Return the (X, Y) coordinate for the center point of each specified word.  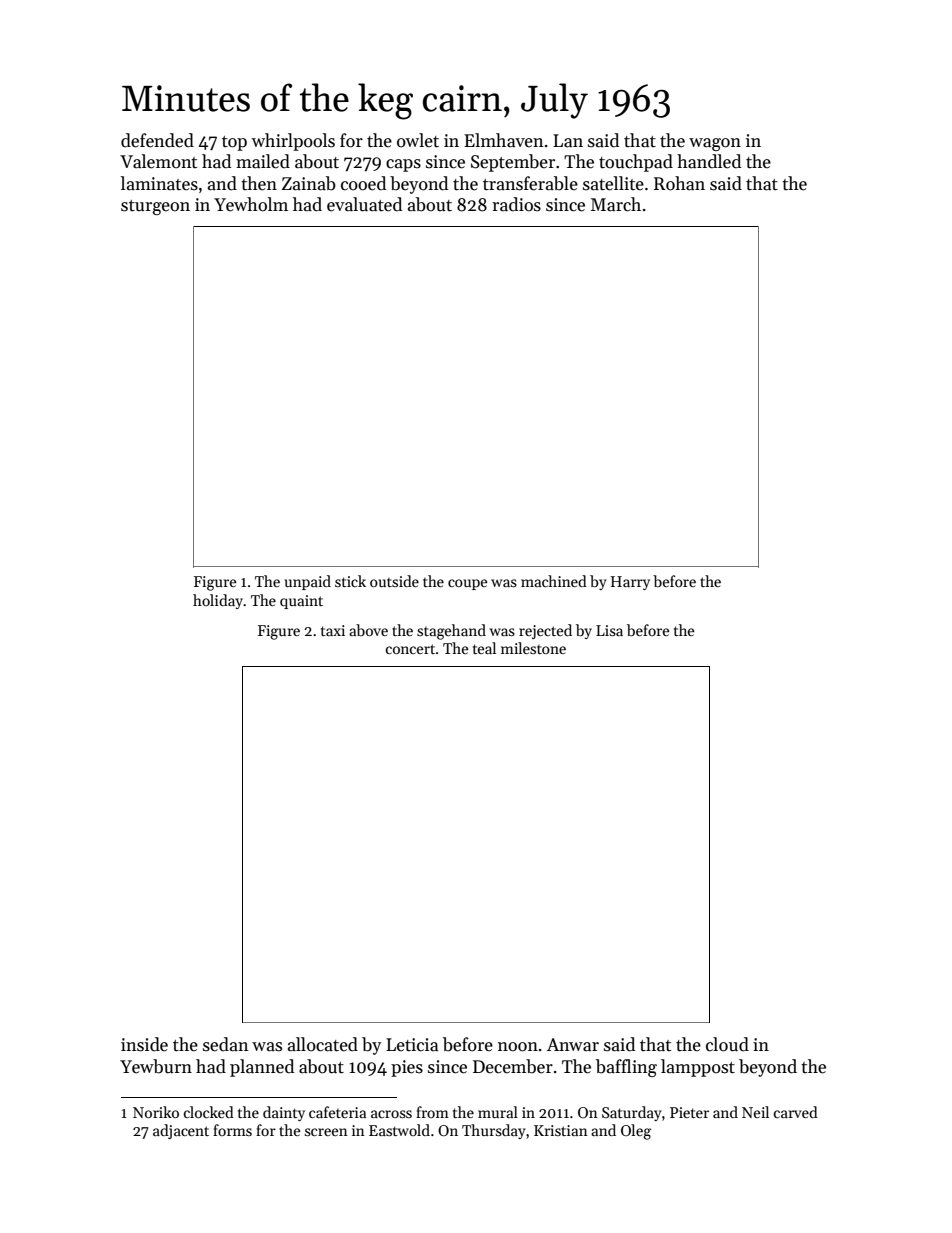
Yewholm (251, 204)
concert (410, 649)
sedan (226, 1044)
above (368, 630)
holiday (218, 601)
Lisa (609, 630)
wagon (715, 144)
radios (516, 204)
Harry (630, 583)
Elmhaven (504, 140)
